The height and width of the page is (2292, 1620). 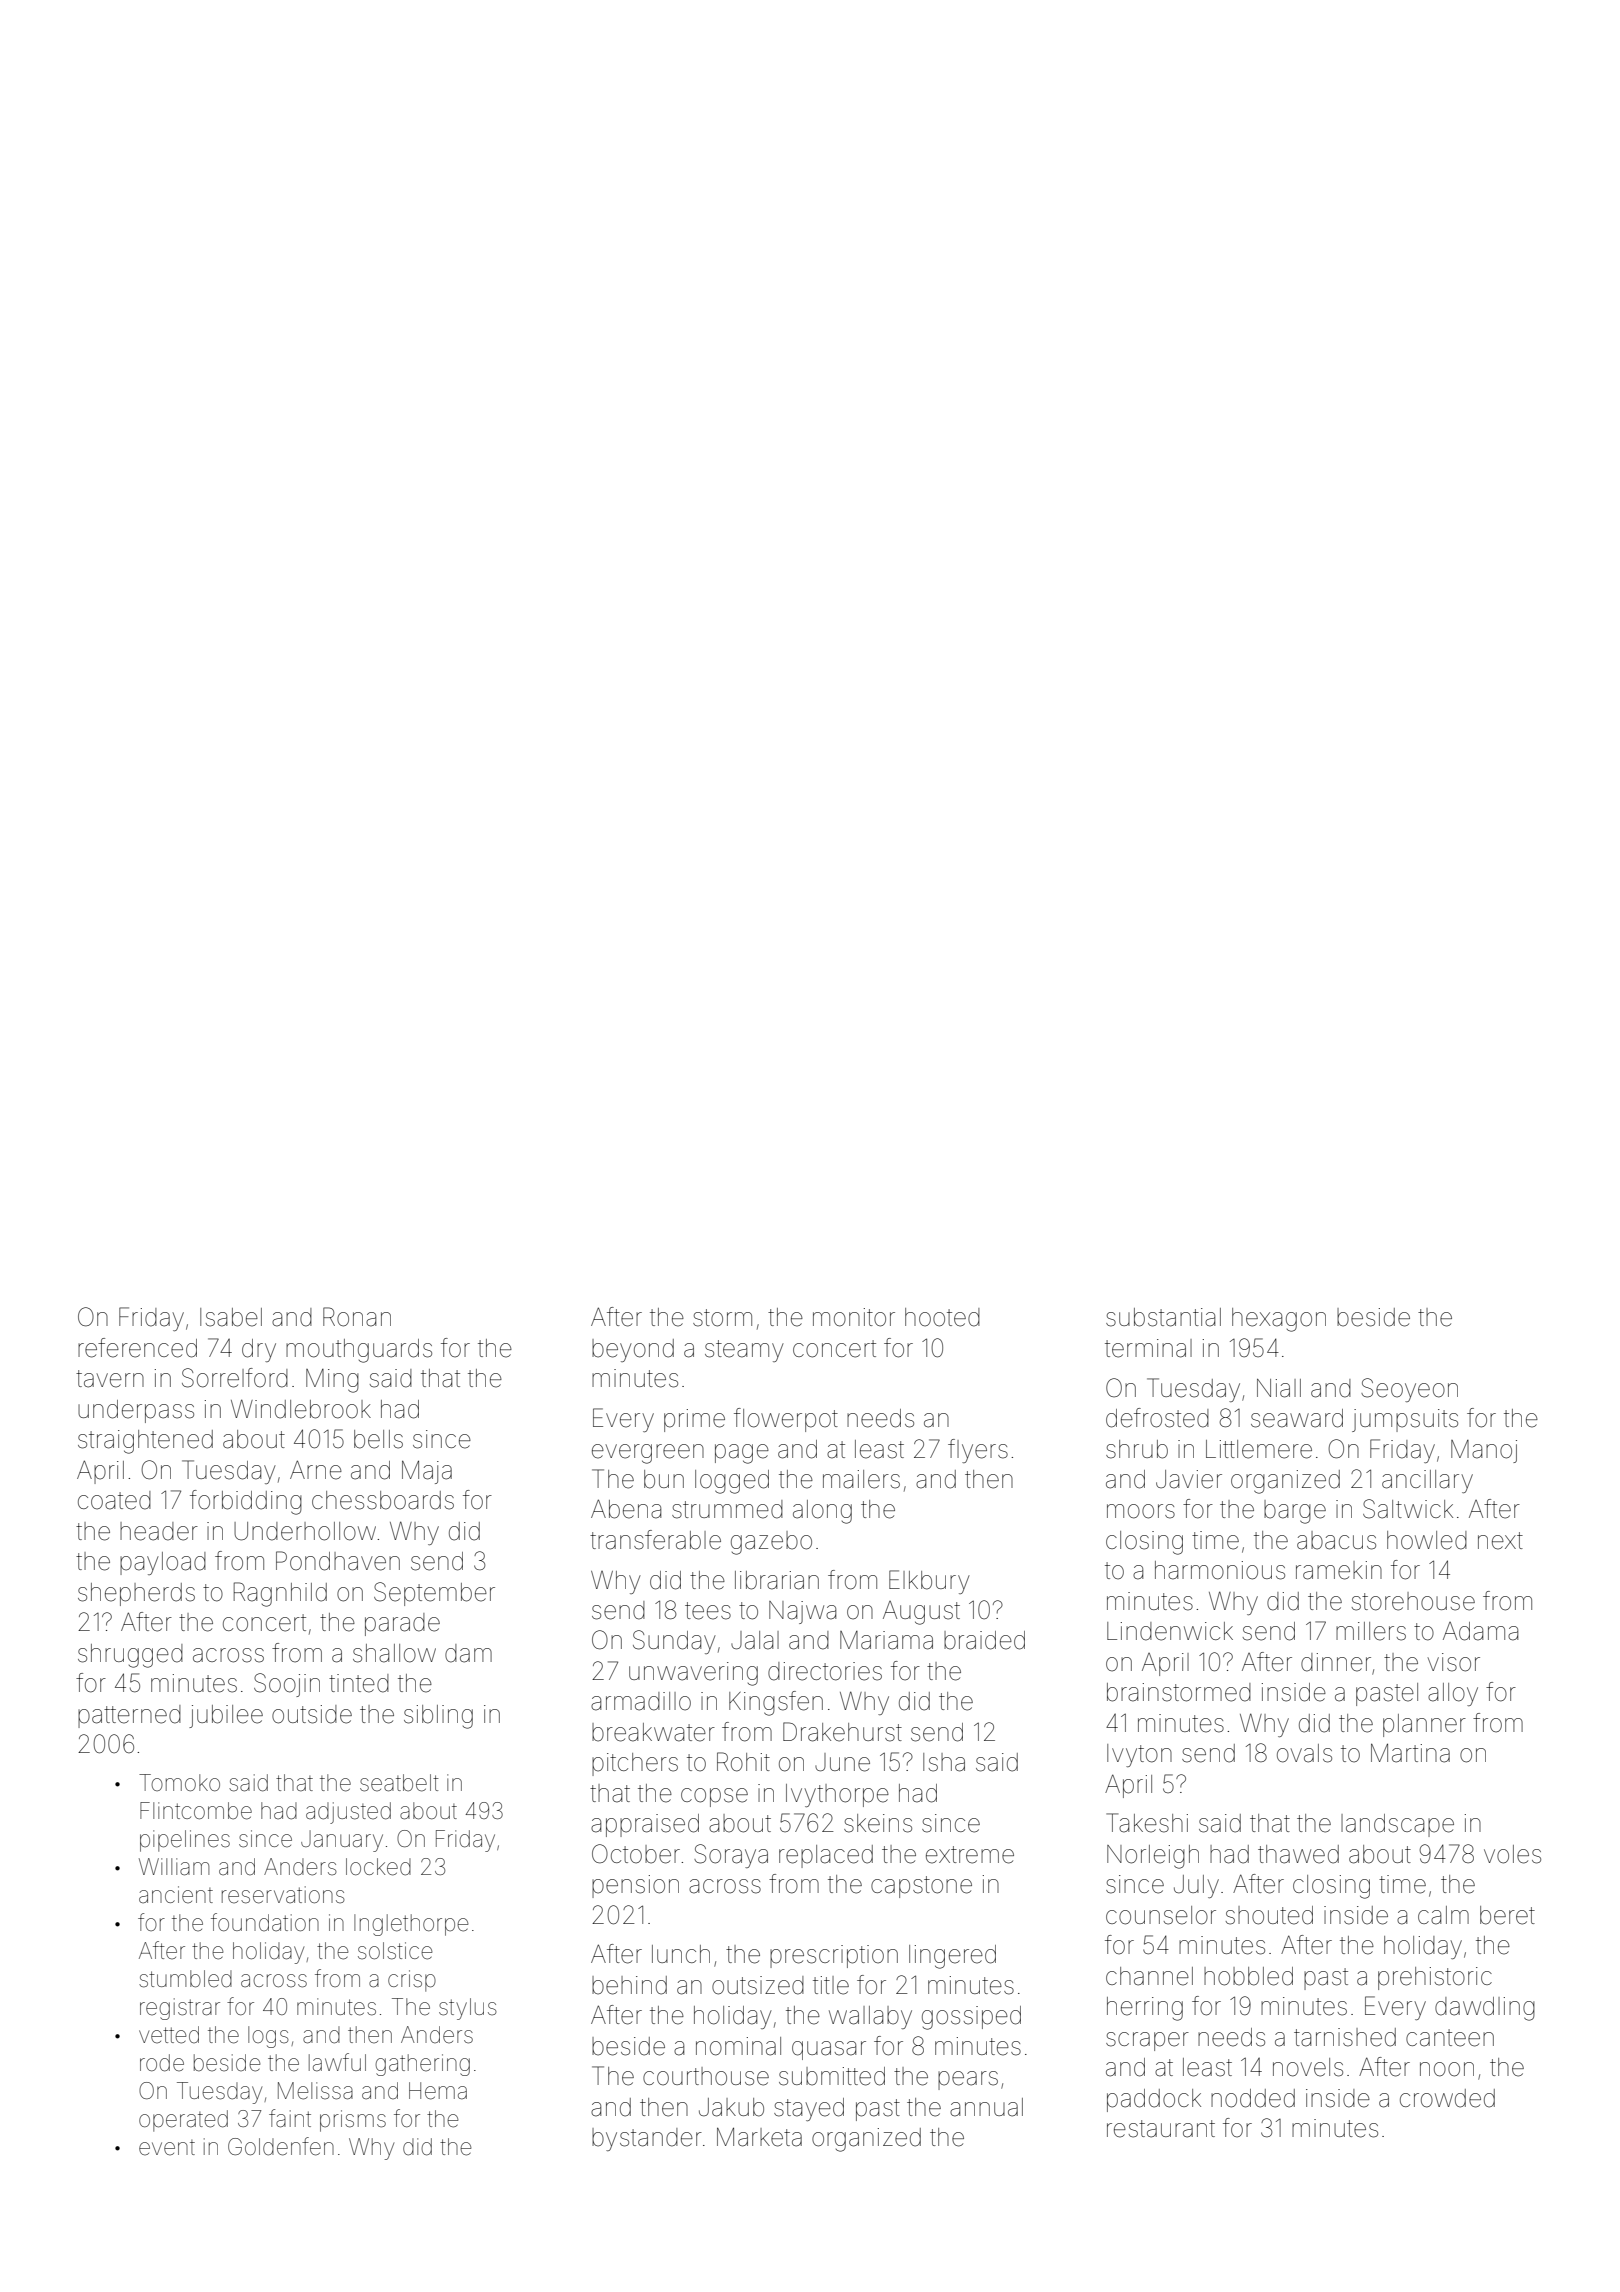 What do you see at coordinates (167, 2148) in the page?
I see `event` at bounding box center [167, 2148].
